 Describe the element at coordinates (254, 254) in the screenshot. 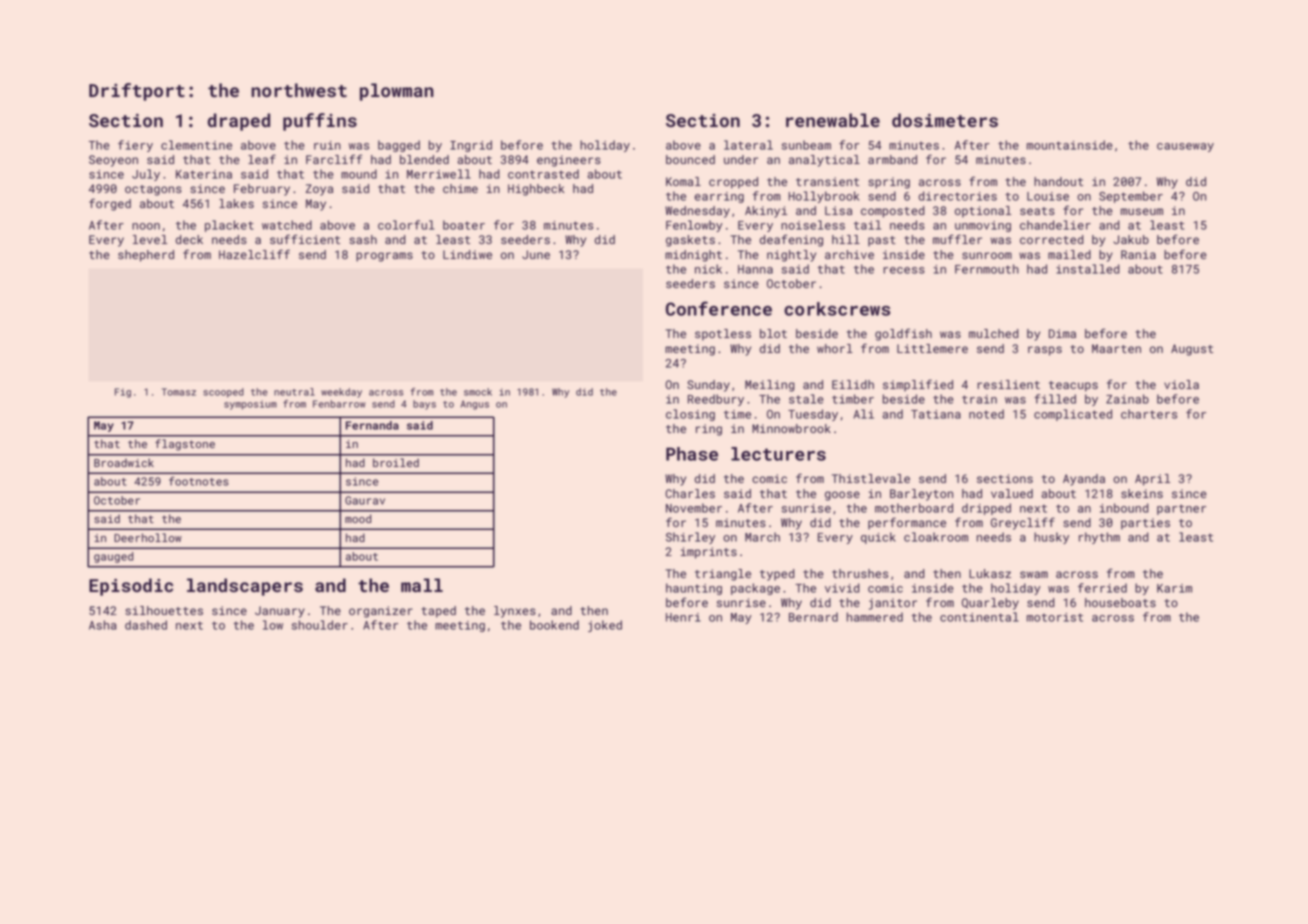

I see `Hazelcliff` at that location.
